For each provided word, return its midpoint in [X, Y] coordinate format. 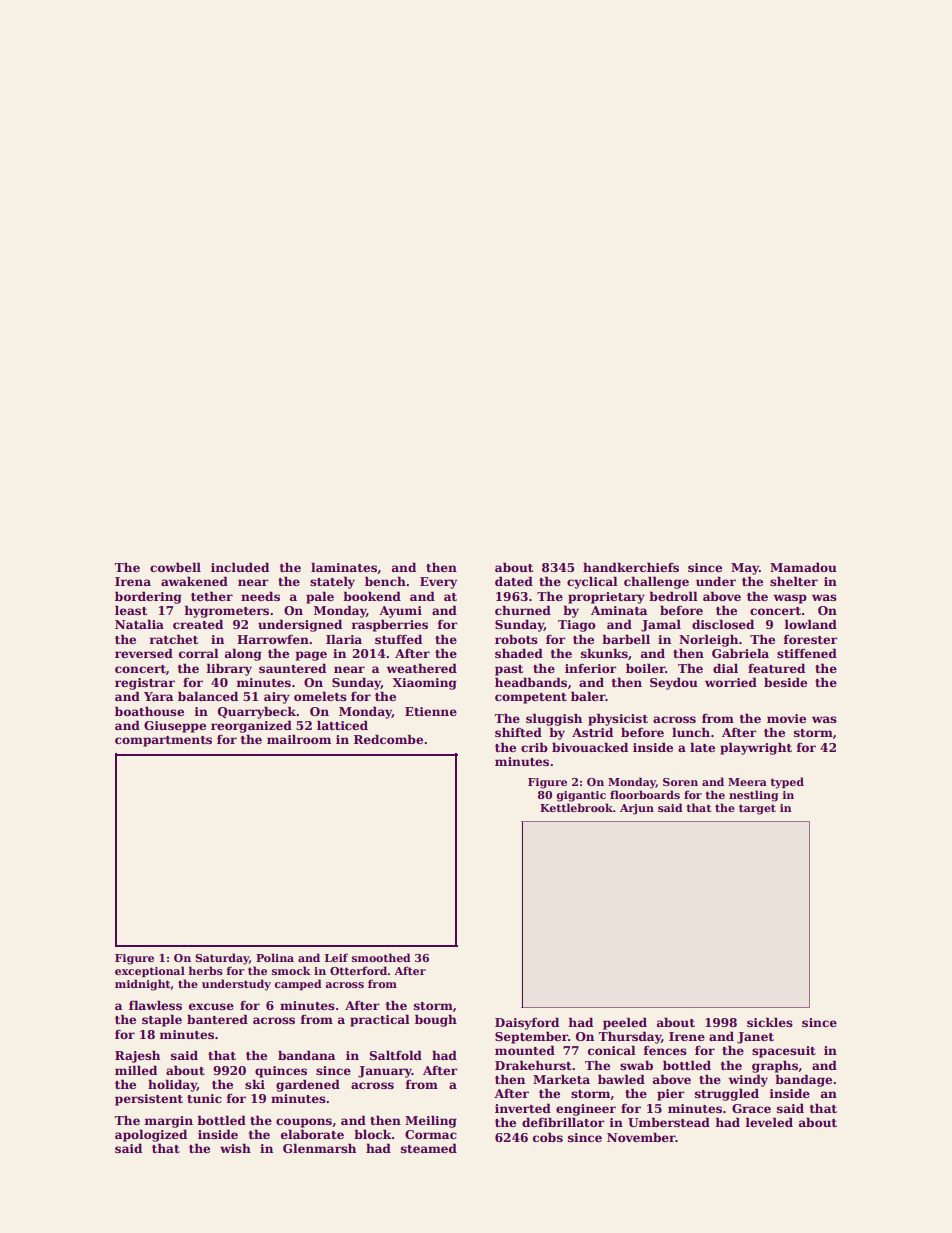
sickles [770, 1022]
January [385, 1072]
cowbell [175, 567]
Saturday [222, 959]
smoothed [381, 957]
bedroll [673, 596]
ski [255, 1084]
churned [523, 610]
